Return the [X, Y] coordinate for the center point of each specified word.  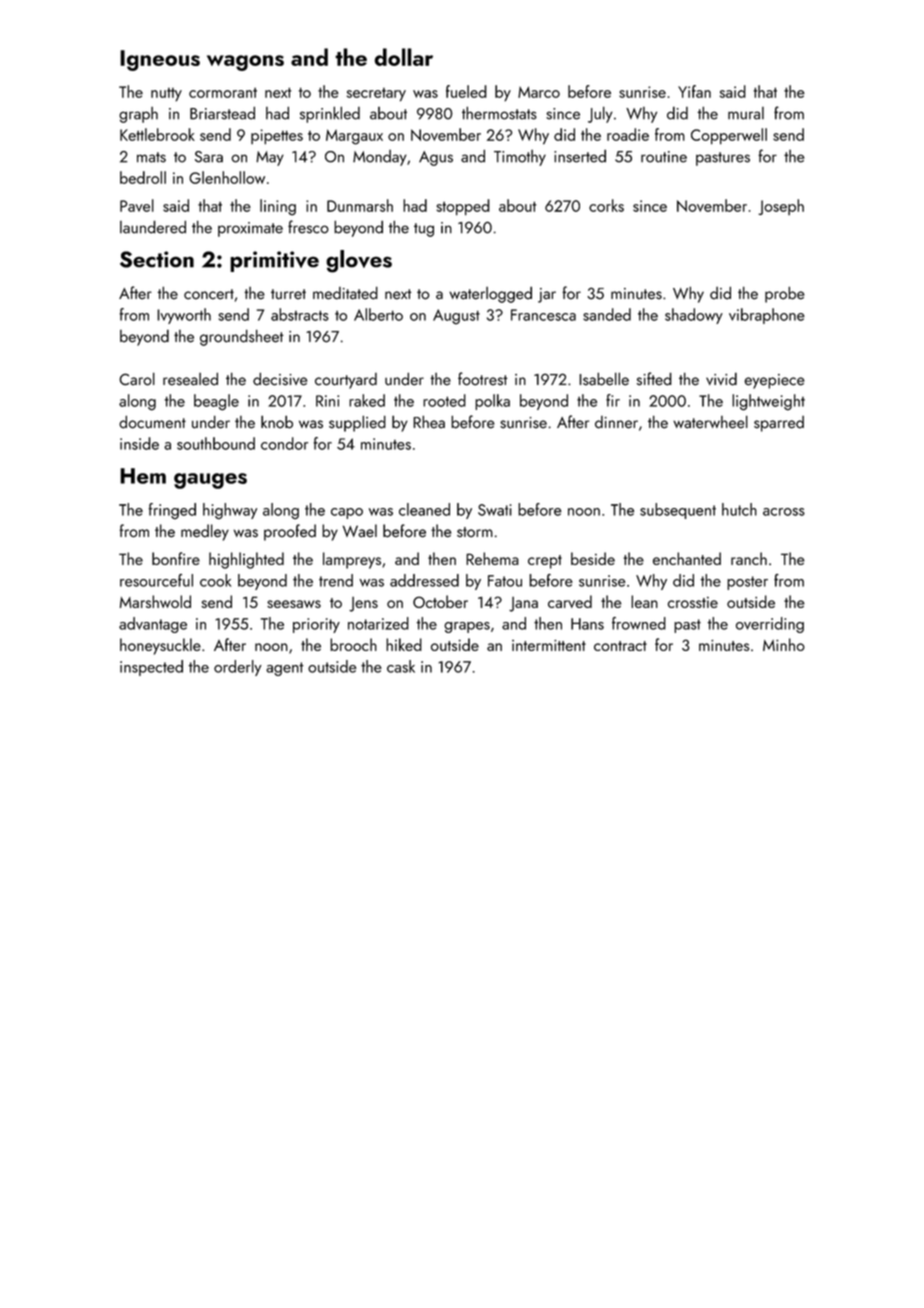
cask [401, 666]
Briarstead [222, 113]
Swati [495, 510]
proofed [290, 532]
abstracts [300, 314]
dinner [616, 422]
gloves [359, 261]
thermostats [499, 113]
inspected [151, 668]
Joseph [781, 207]
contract [620, 646]
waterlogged [490, 294]
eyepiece [774, 381]
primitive [274, 261]
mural [746, 113]
